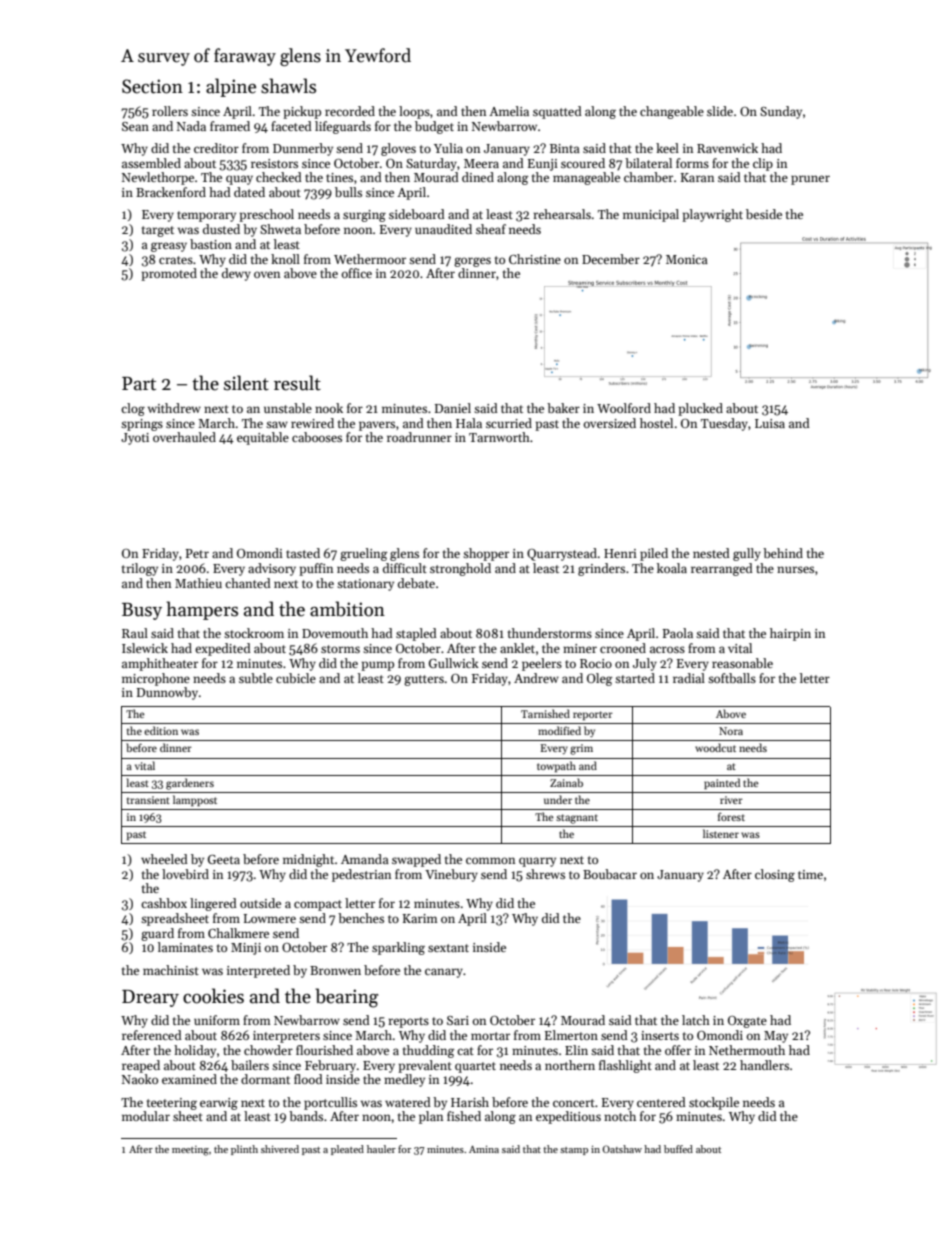 The height and width of the document is (1233, 952). I want to click on Naoko, so click(140, 1079).
